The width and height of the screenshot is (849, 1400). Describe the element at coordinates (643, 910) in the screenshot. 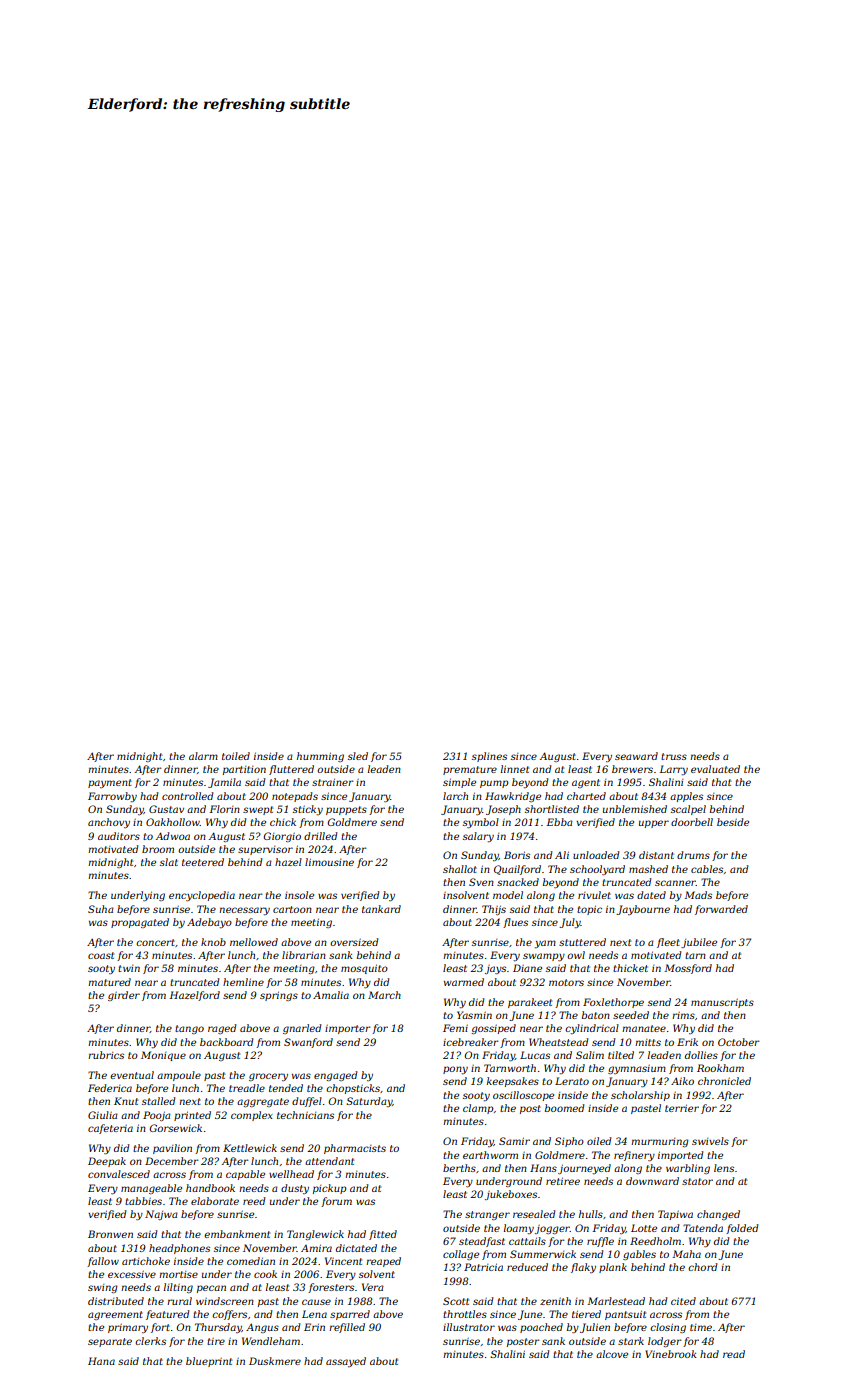

I see `Jaybourne` at that location.
